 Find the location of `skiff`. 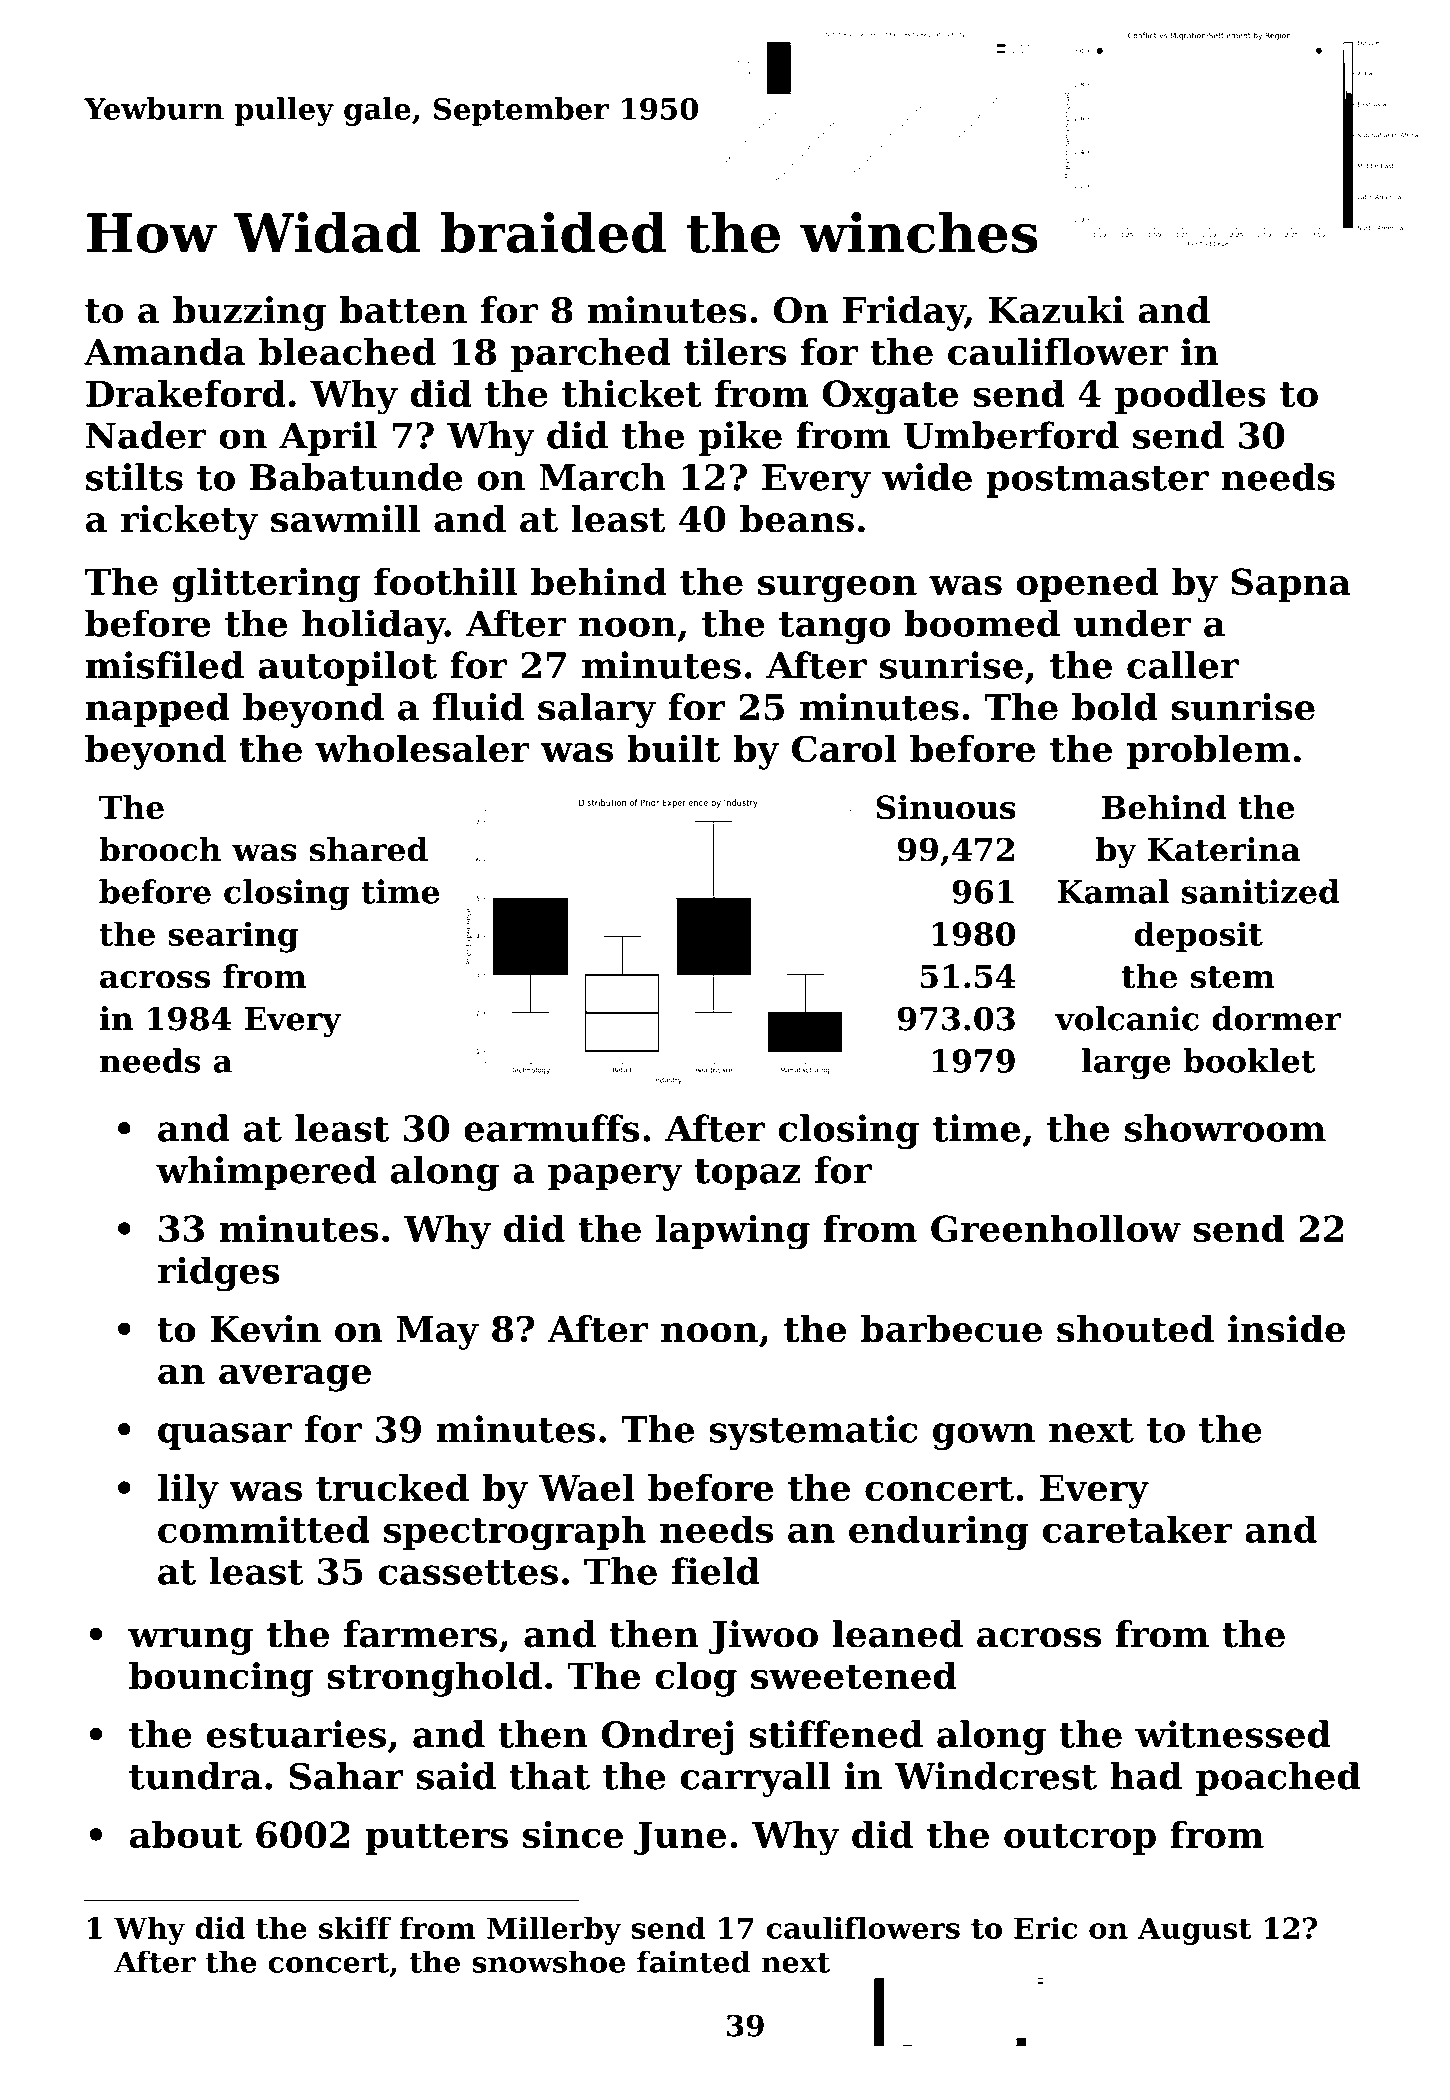

skiff is located at coordinates (355, 1928).
